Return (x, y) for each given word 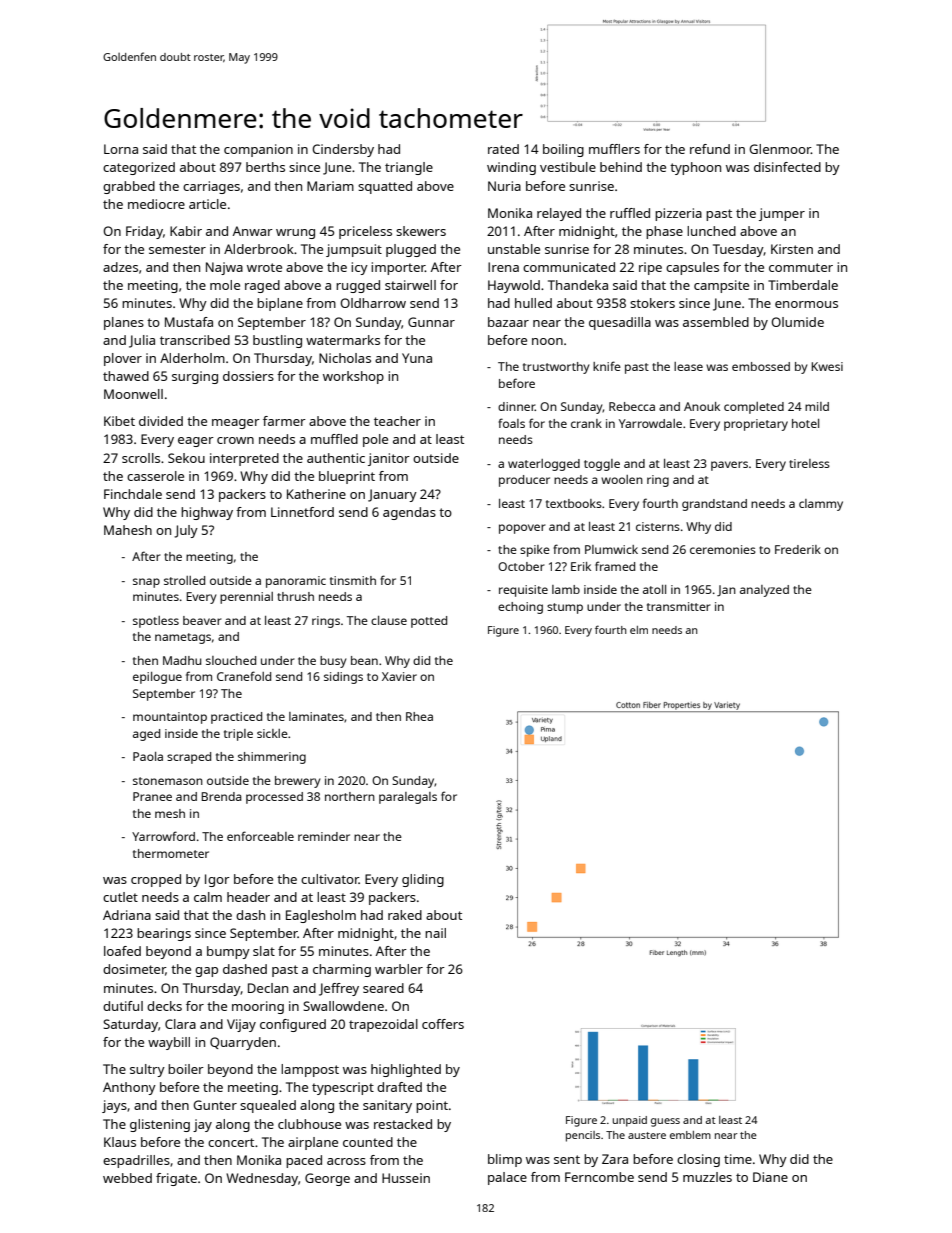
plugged (411, 250)
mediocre (156, 204)
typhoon (695, 168)
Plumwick (611, 549)
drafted (399, 1087)
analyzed (764, 591)
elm (639, 630)
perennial (246, 598)
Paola (148, 756)
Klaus (120, 1142)
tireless (809, 463)
